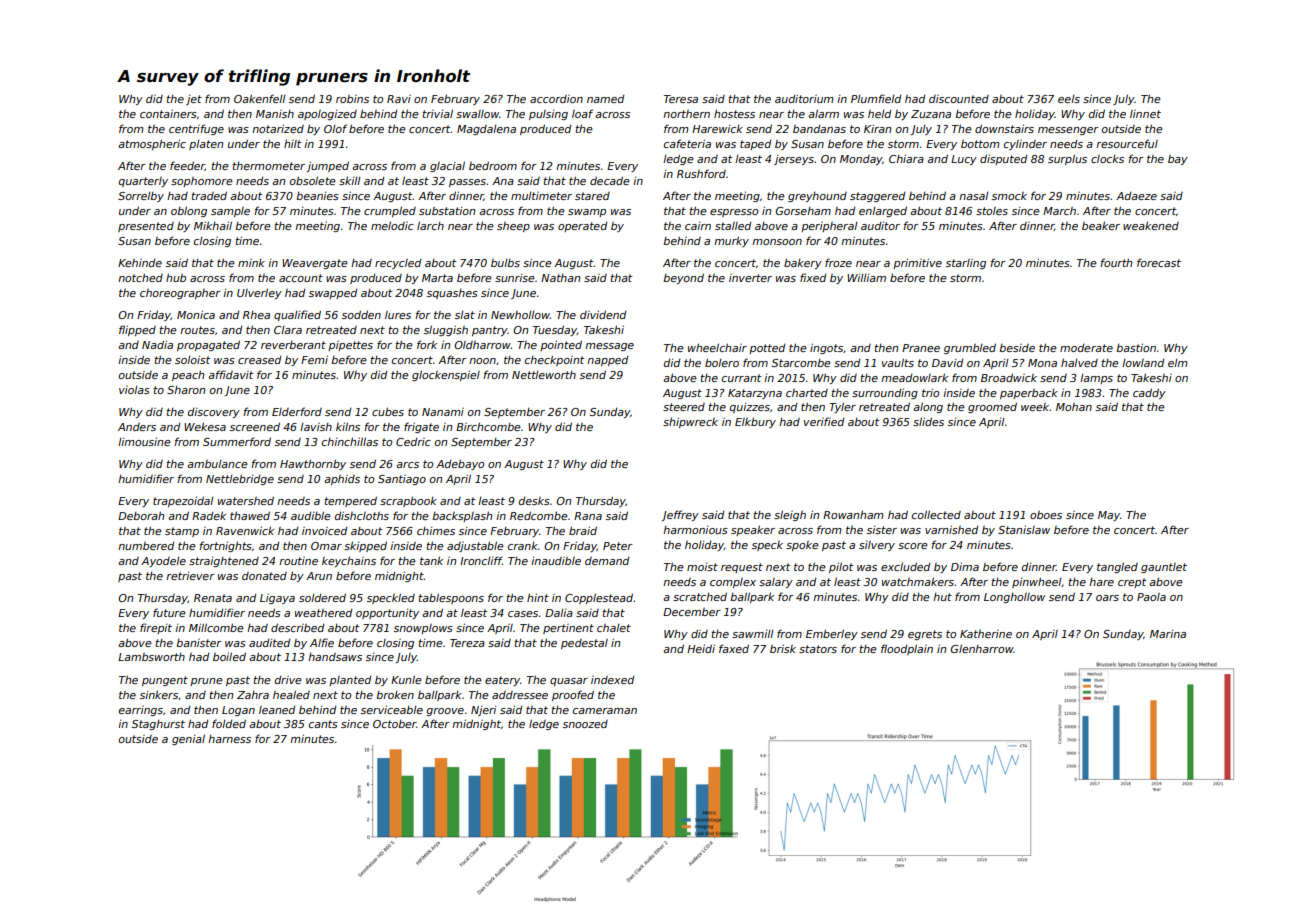  Describe the element at coordinates (520, 315) in the document. I see `Newhollow` at that location.
